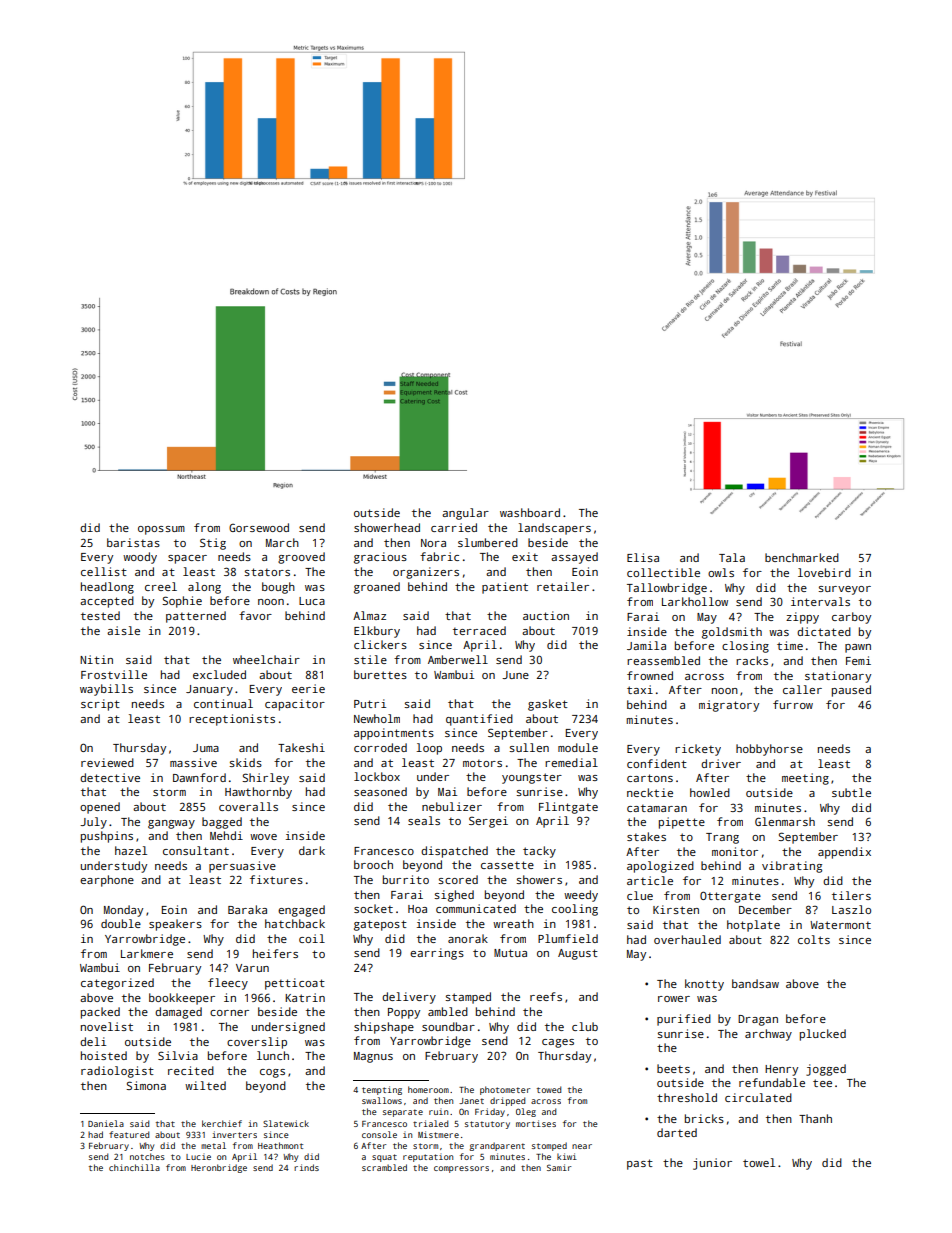 The height and width of the page is (1233, 952). What do you see at coordinates (558, 1043) in the page?
I see `cages` at bounding box center [558, 1043].
